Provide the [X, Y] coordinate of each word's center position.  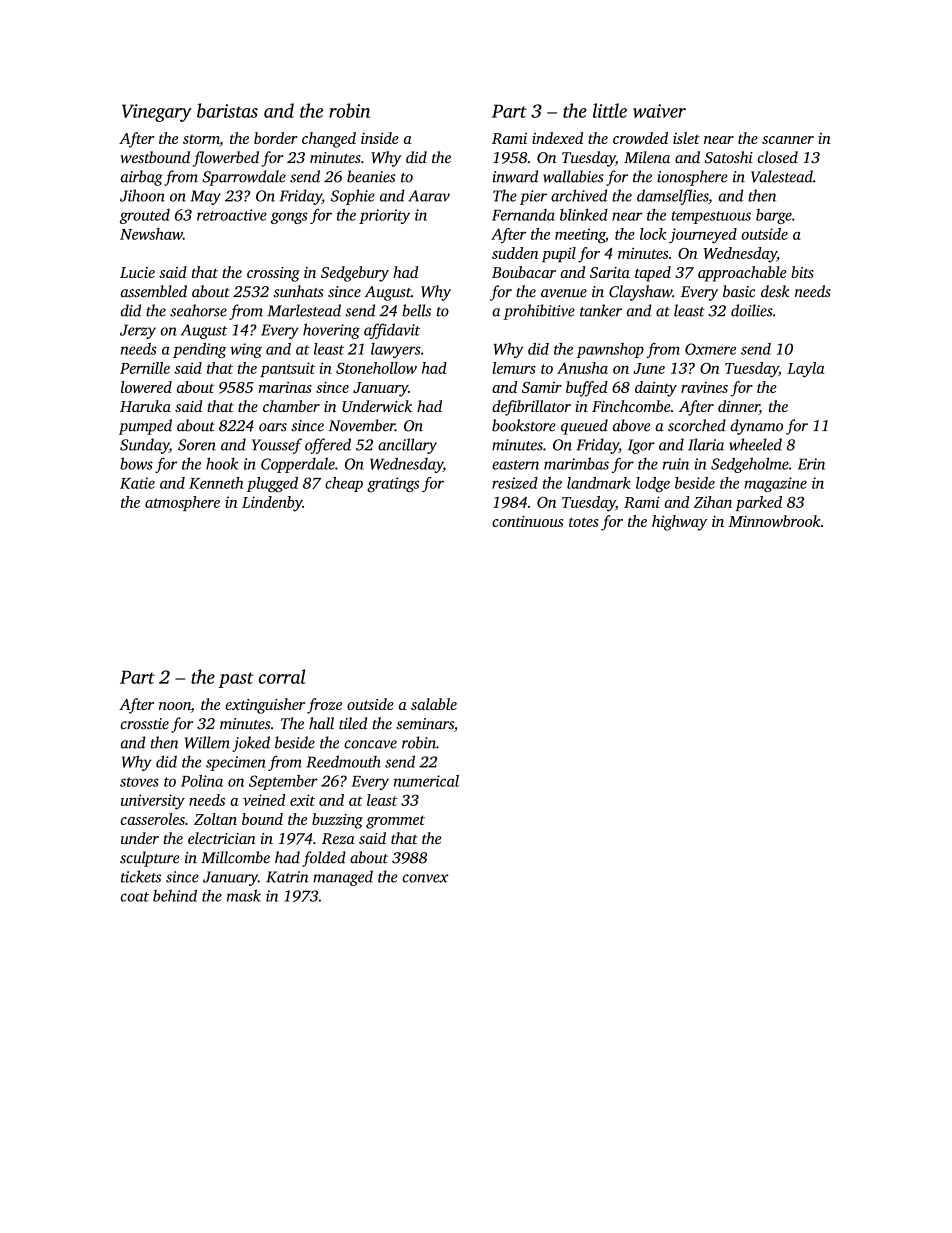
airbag [142, 178]
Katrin [287, 877]
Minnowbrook [774, 521]
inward [515, 176]
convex [425, 878]
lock [653, 234]
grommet [395, 822]
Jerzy [138, 331]
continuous [527, 521]
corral [282, 676]
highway [679, 523]
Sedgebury [355, 274]
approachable [742, 274]
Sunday [144, 446]
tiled [353, 723]
